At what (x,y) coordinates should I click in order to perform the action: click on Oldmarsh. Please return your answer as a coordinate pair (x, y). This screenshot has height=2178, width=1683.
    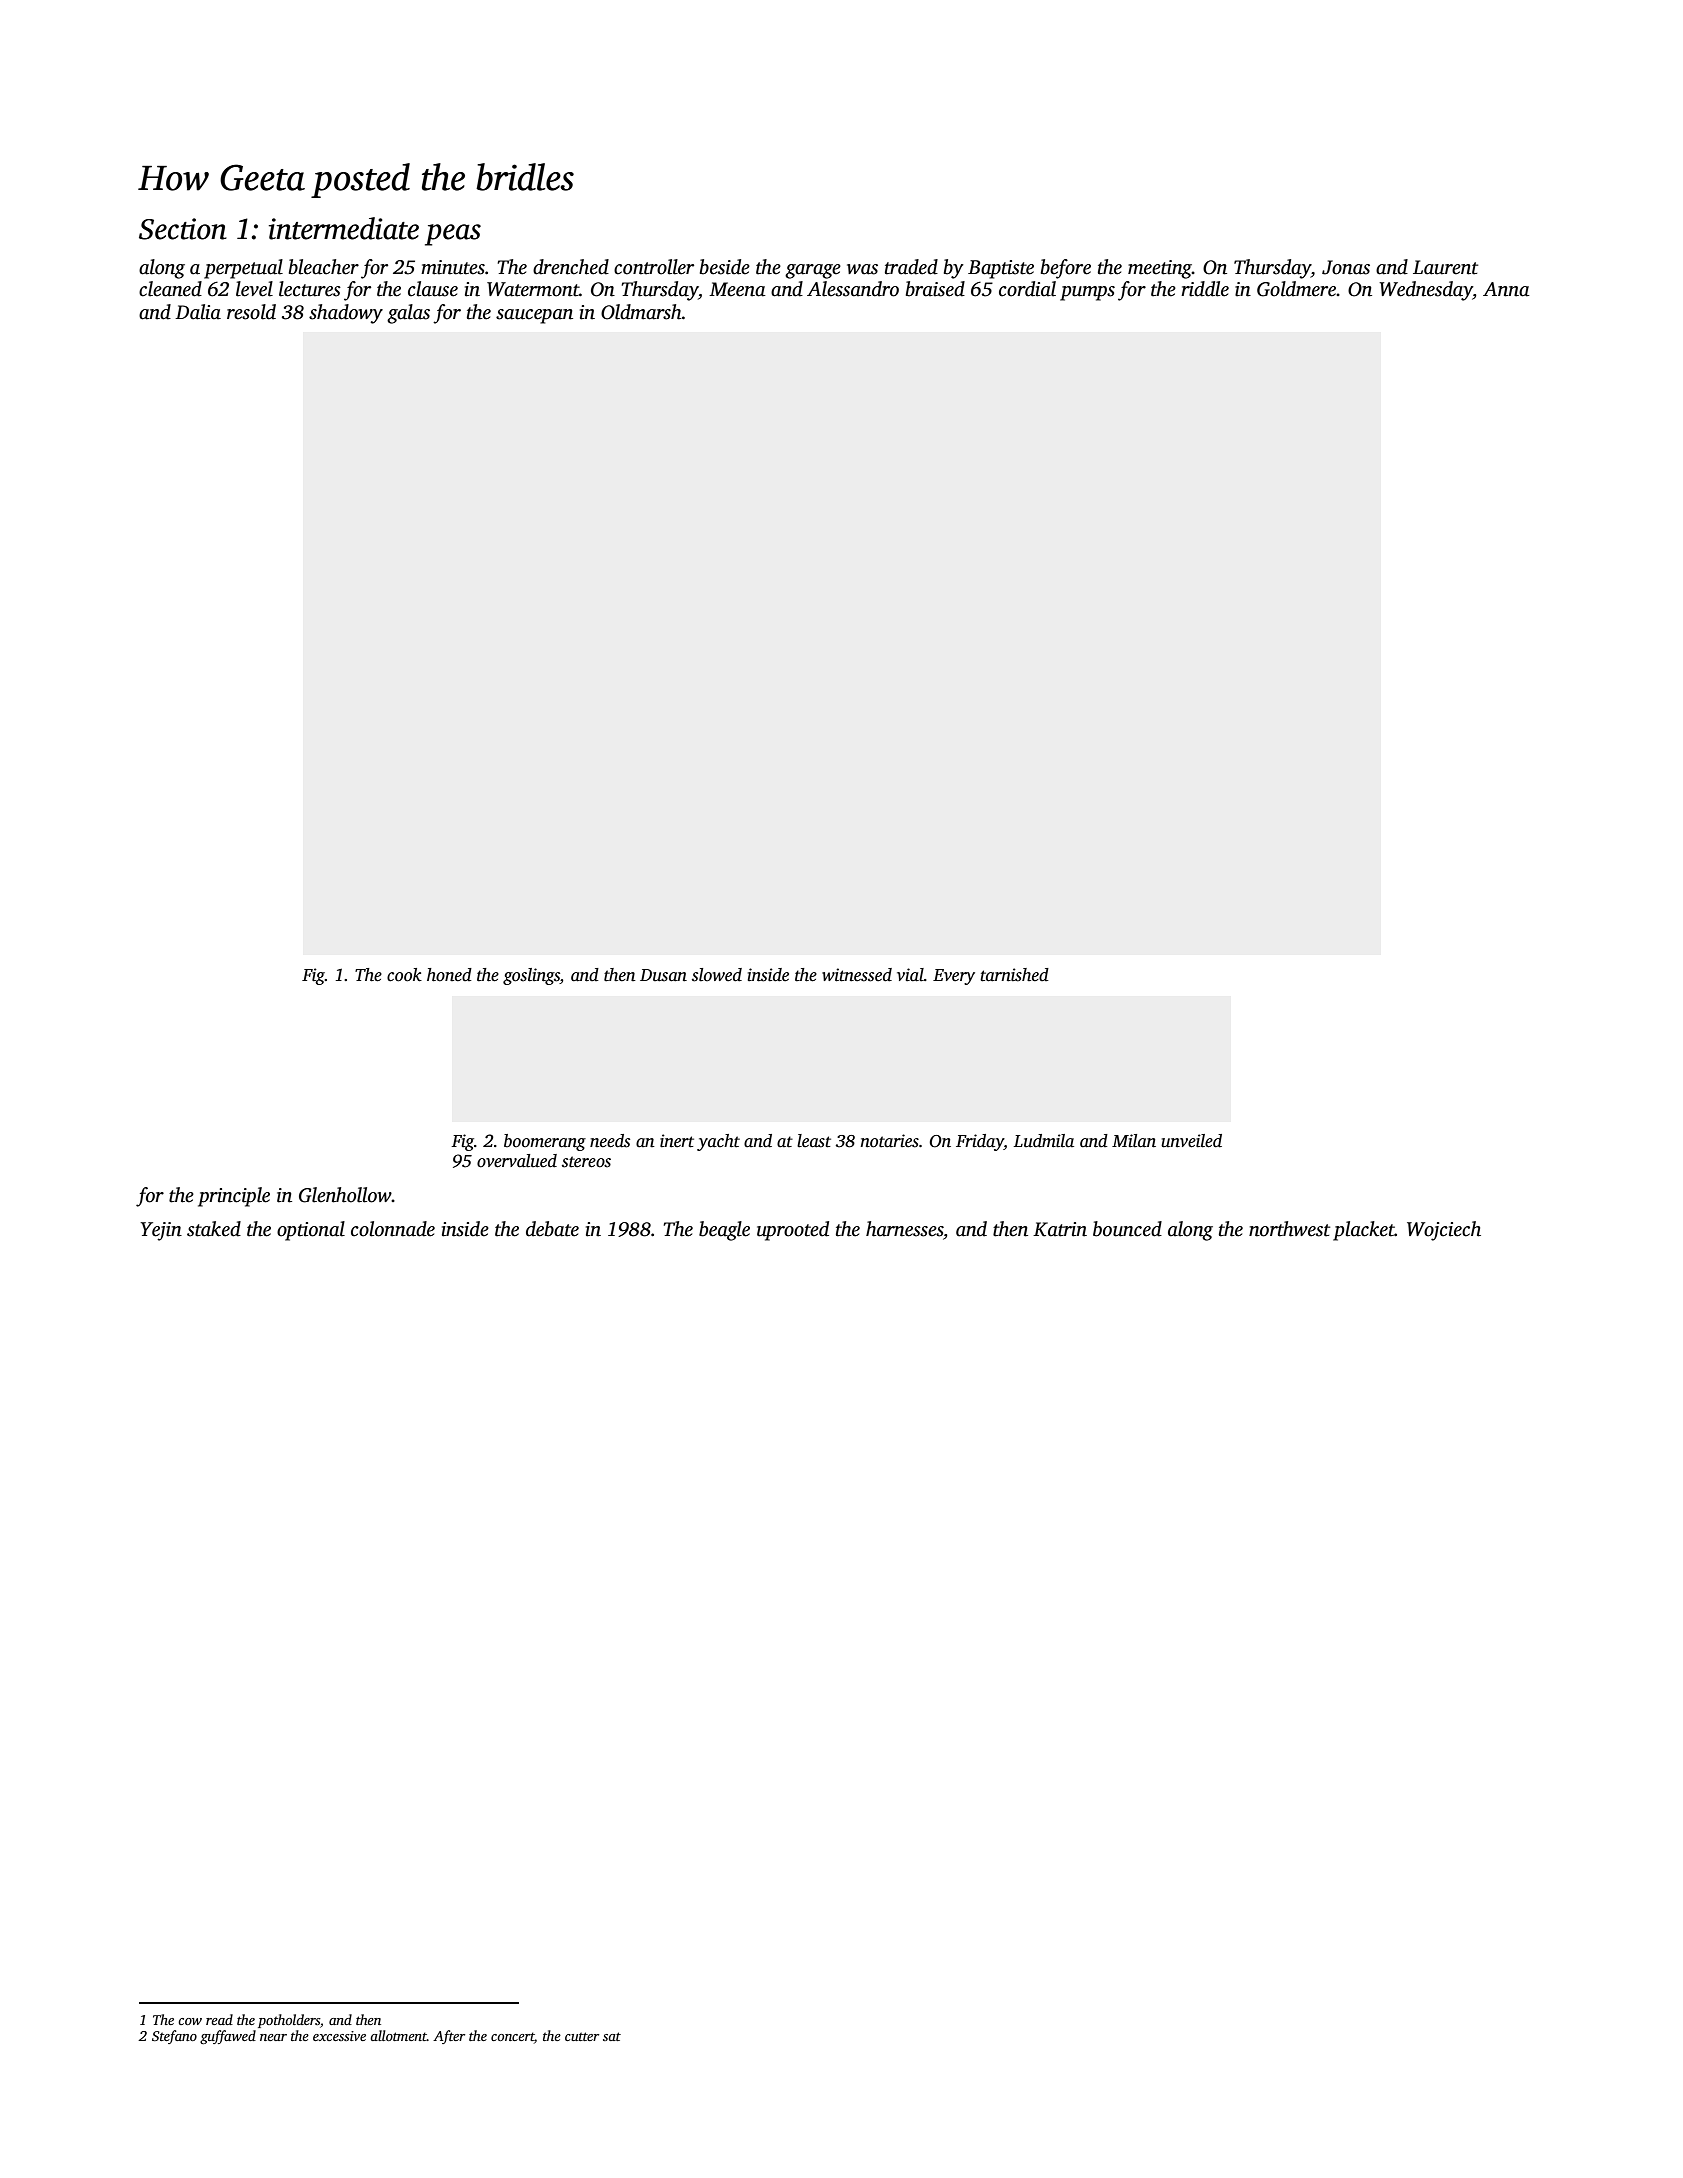
    Looking at the image, I should click on (641, 312).
